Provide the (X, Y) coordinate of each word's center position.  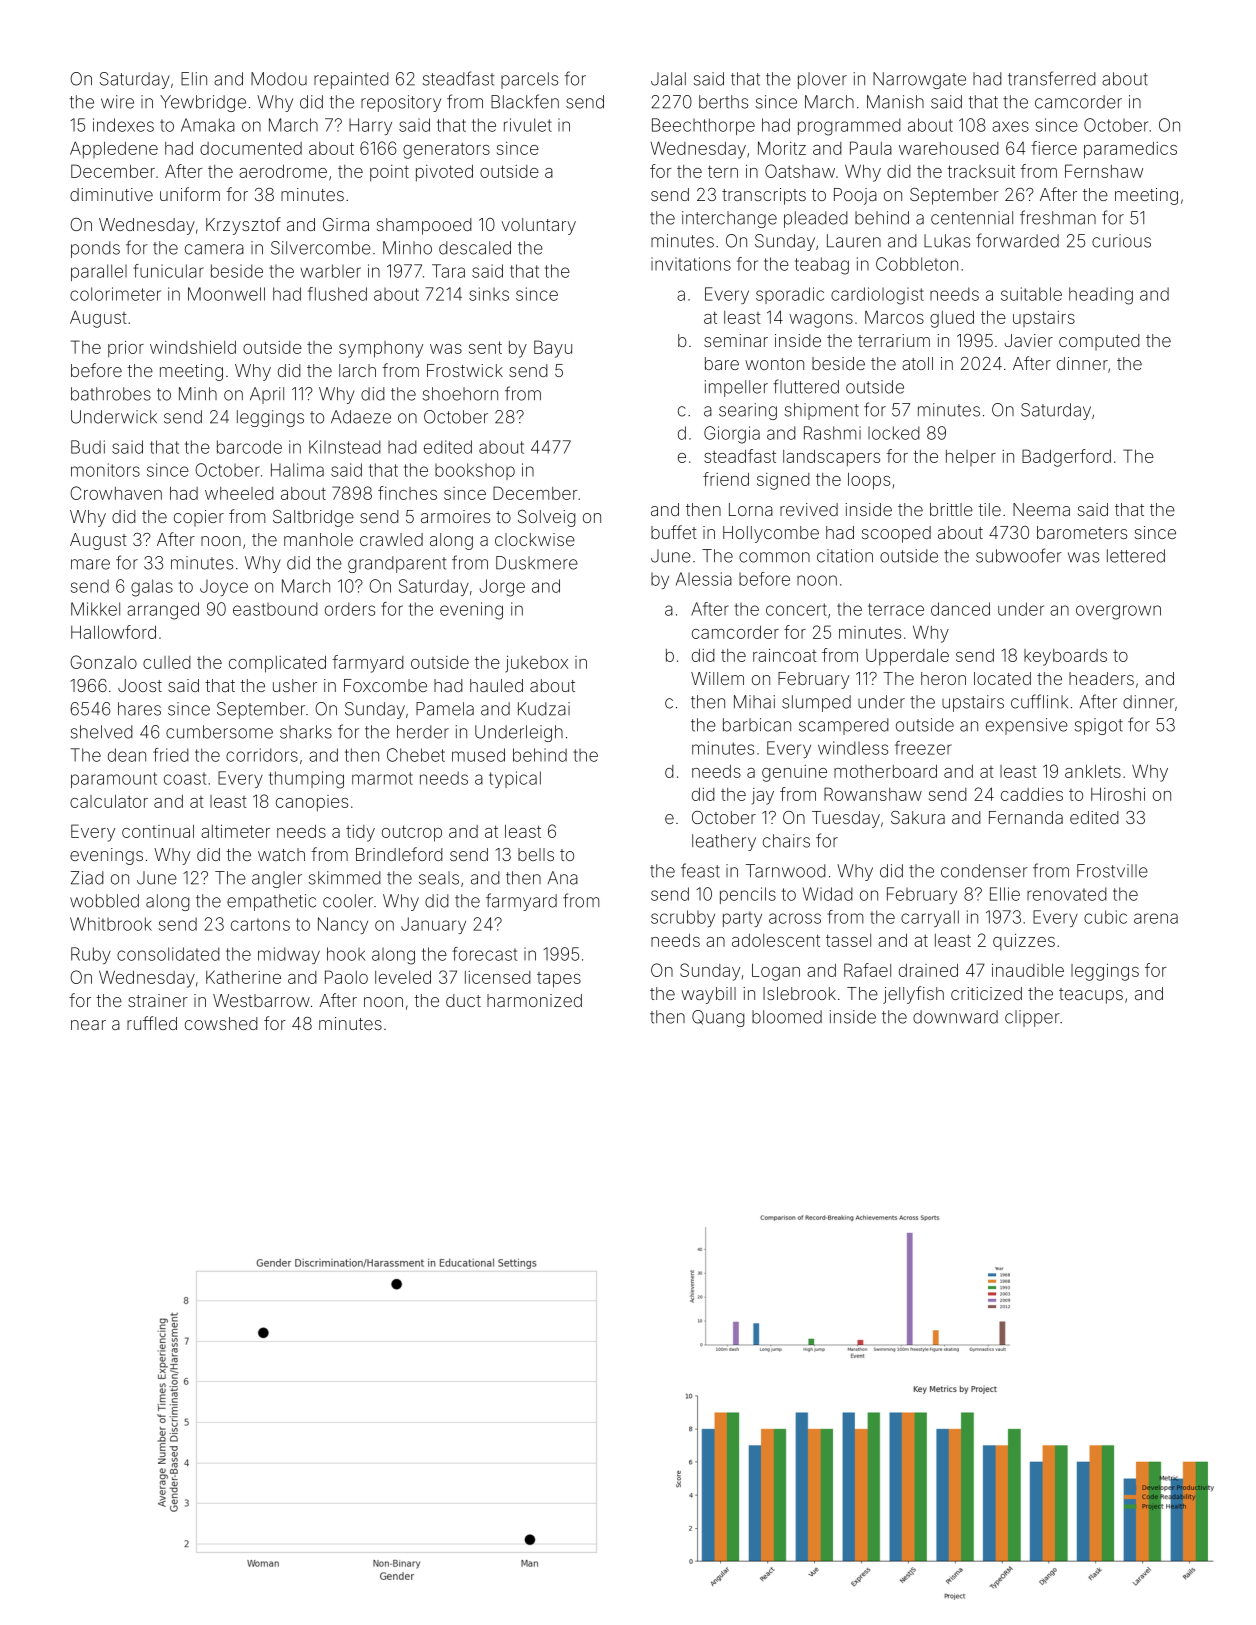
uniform (190, 194)
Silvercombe (321, 248)
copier (199, 518)
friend (726, 479)
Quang (718, 1018)
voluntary (538, 226)
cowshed (221, 1023)
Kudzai (544, 709)
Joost (140, 685)
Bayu (553, 349)
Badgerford (1066, 458)
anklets (1093, 771)
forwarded (1017, 240)
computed (1099, 342)
